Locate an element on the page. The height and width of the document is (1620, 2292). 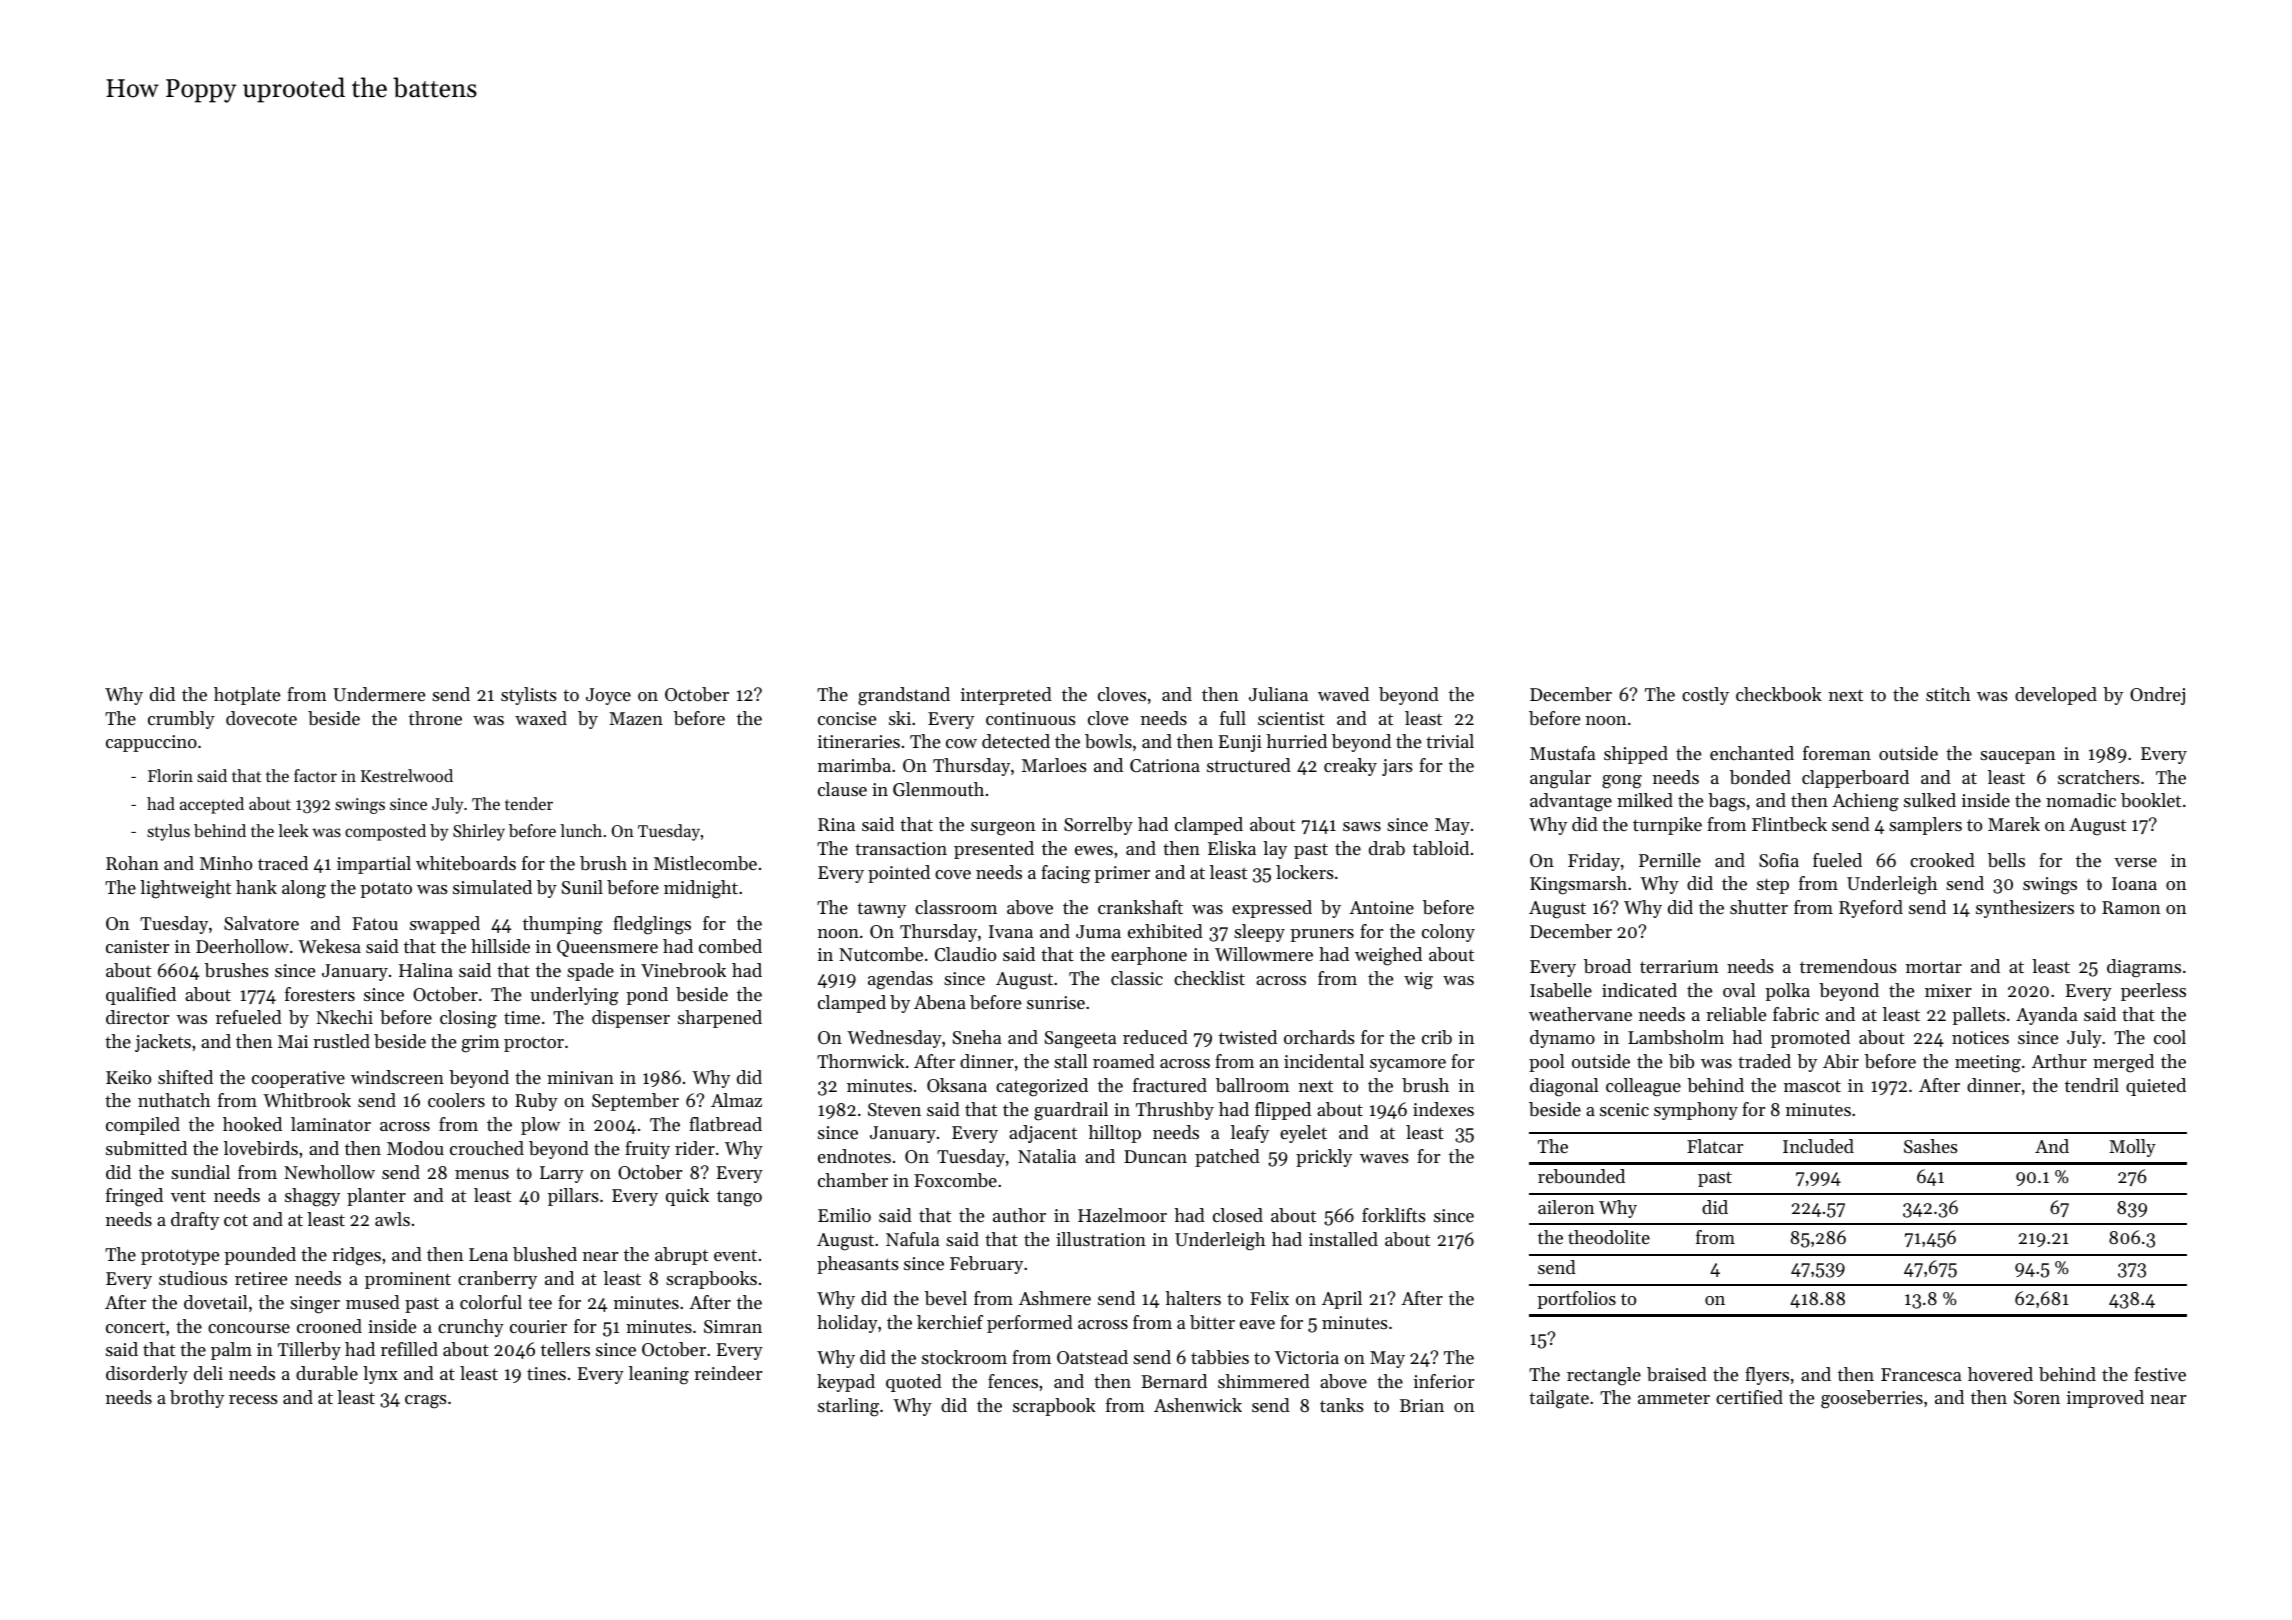
braised is located at coordinates (1677, 1374).
